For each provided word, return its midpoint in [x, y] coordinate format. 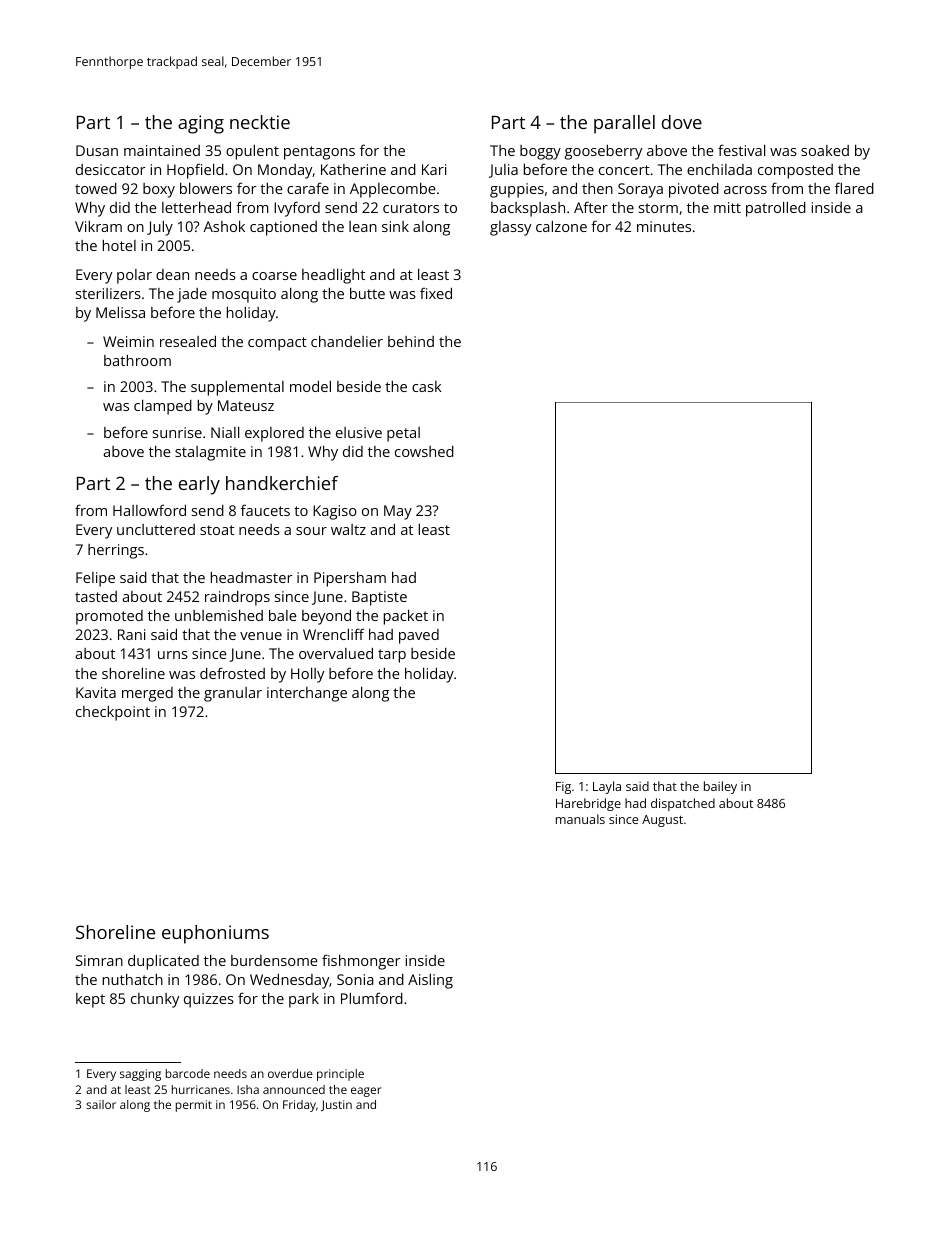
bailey [720, 787]
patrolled [776, 209]
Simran [99, 960]
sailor [101, 1104]
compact [277, 344]
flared [854, 188]
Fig [563, 788]
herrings [116, 551]
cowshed [424, 451]
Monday [285, 171]
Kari [434, 169]
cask [427, 386]
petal [403, 434]
